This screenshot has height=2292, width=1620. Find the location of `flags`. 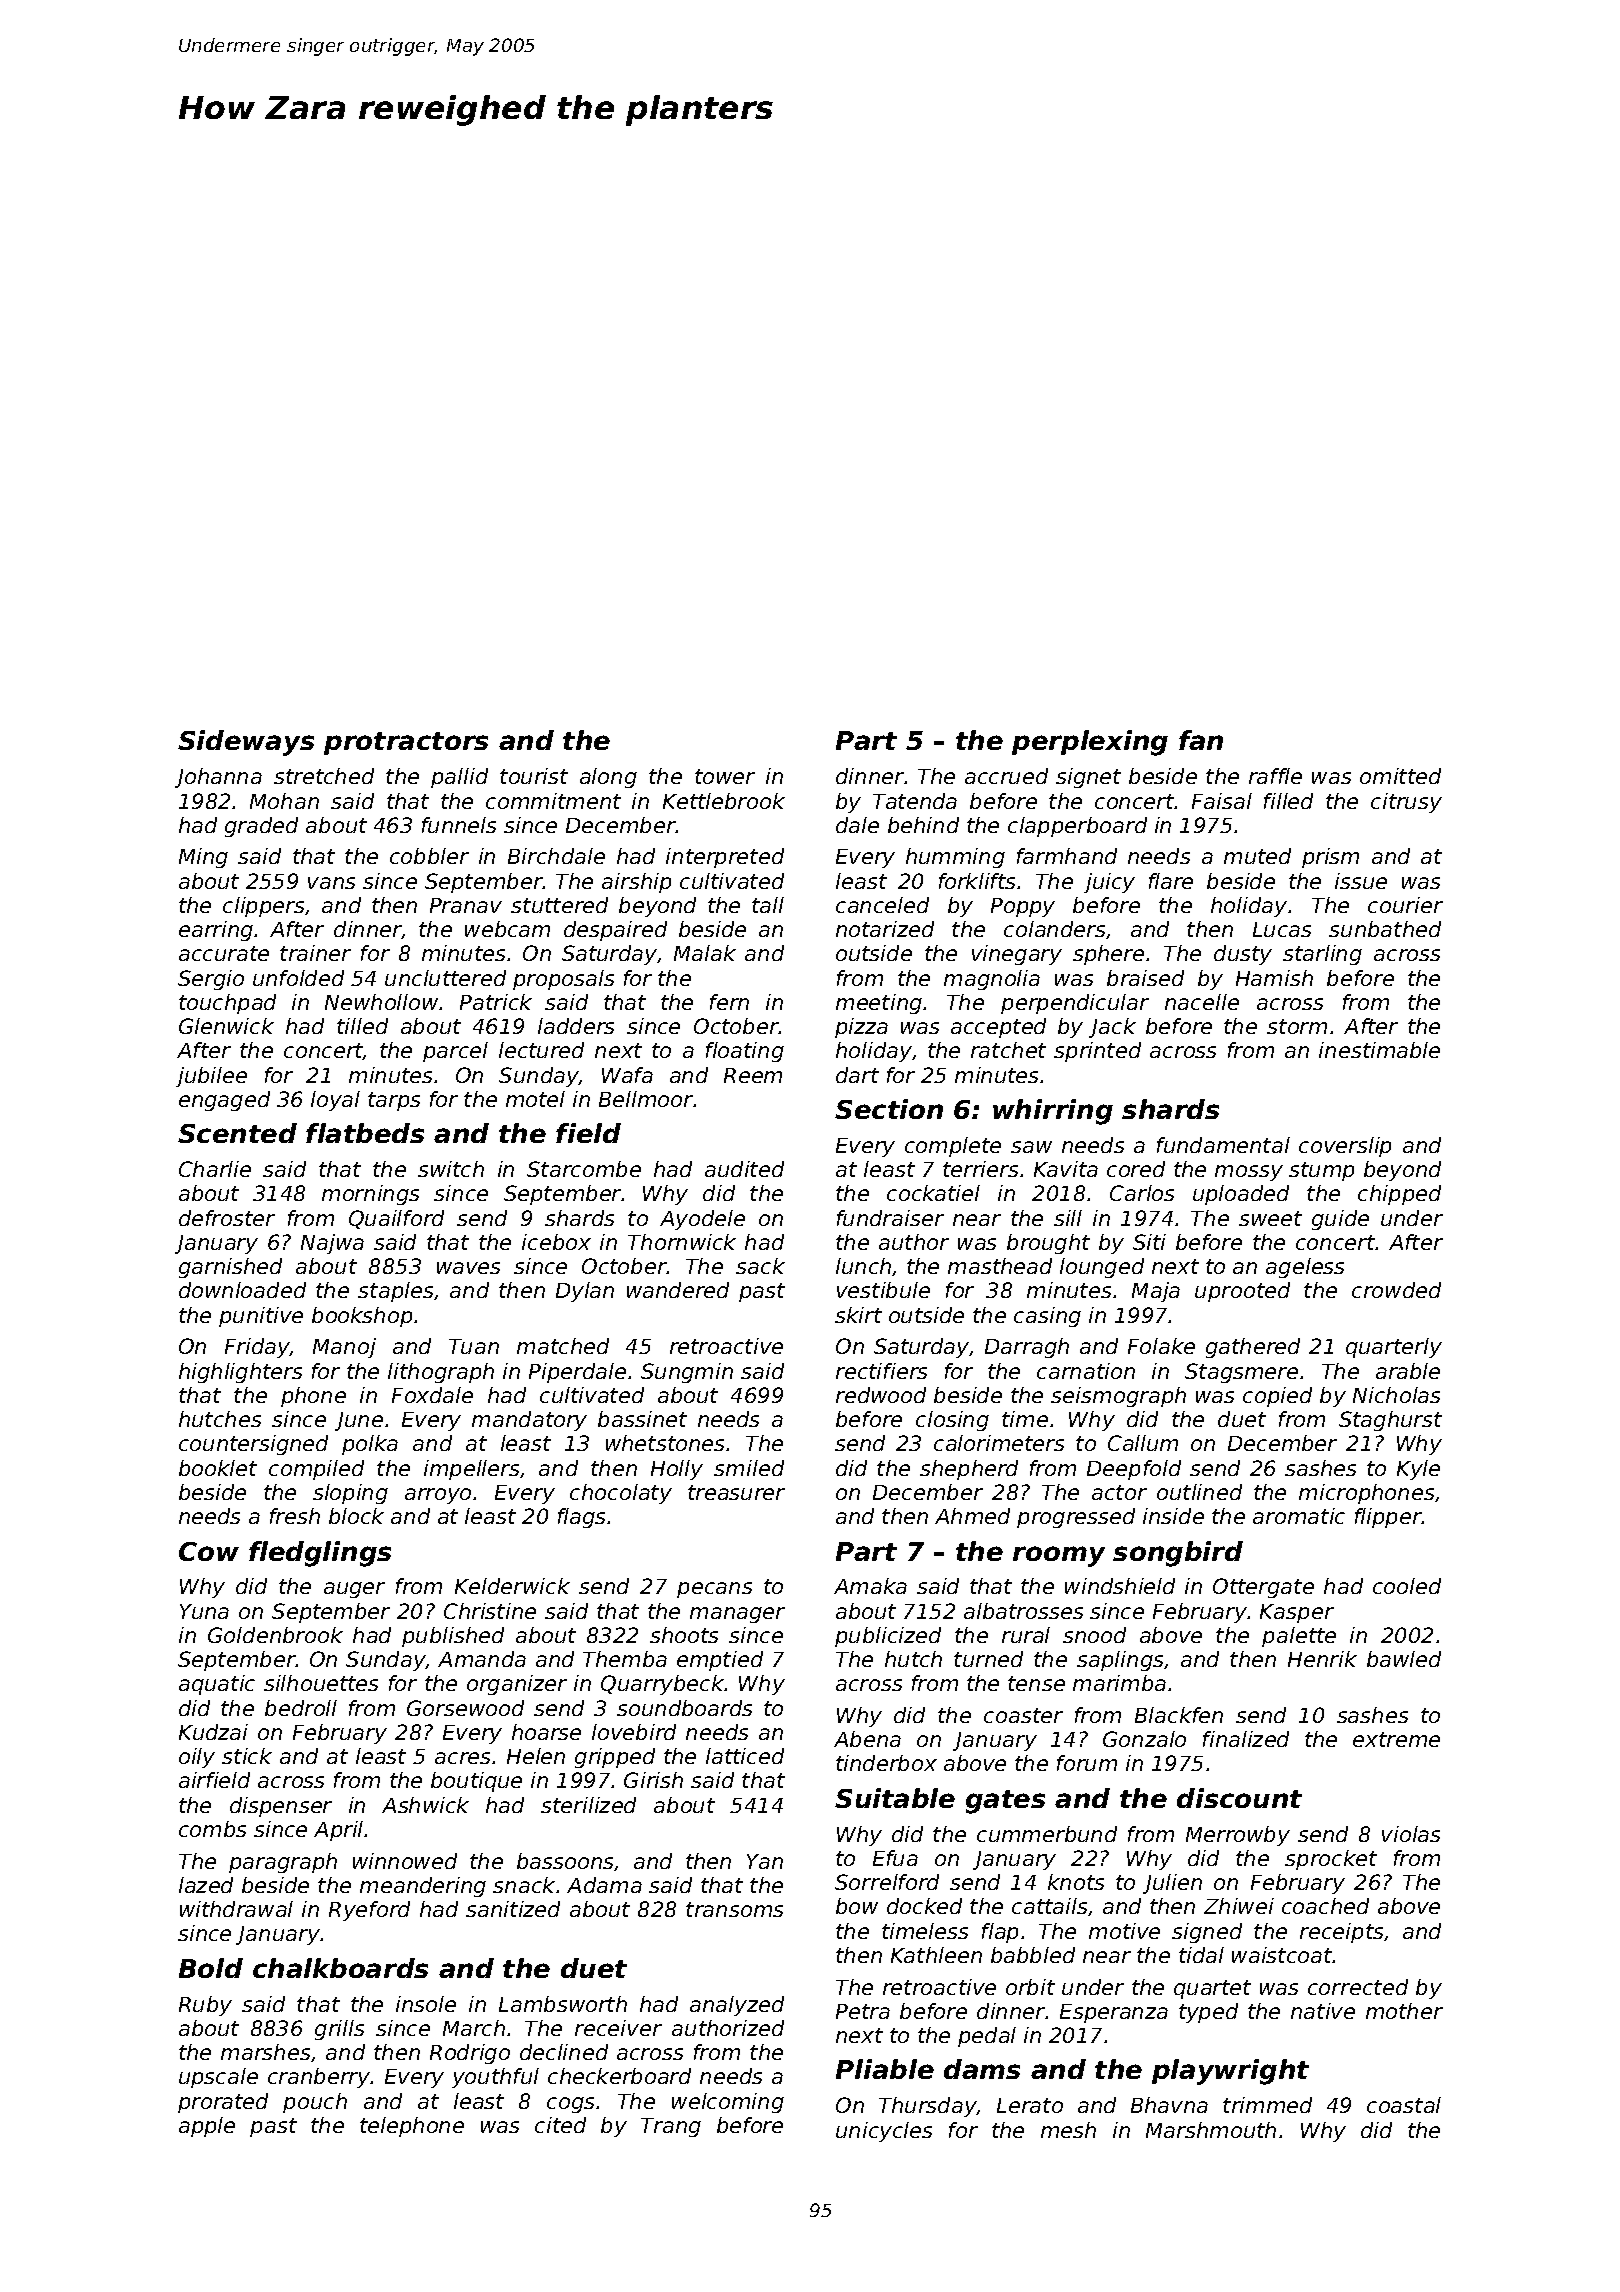

flags is located at coordinates (581, 1518).
